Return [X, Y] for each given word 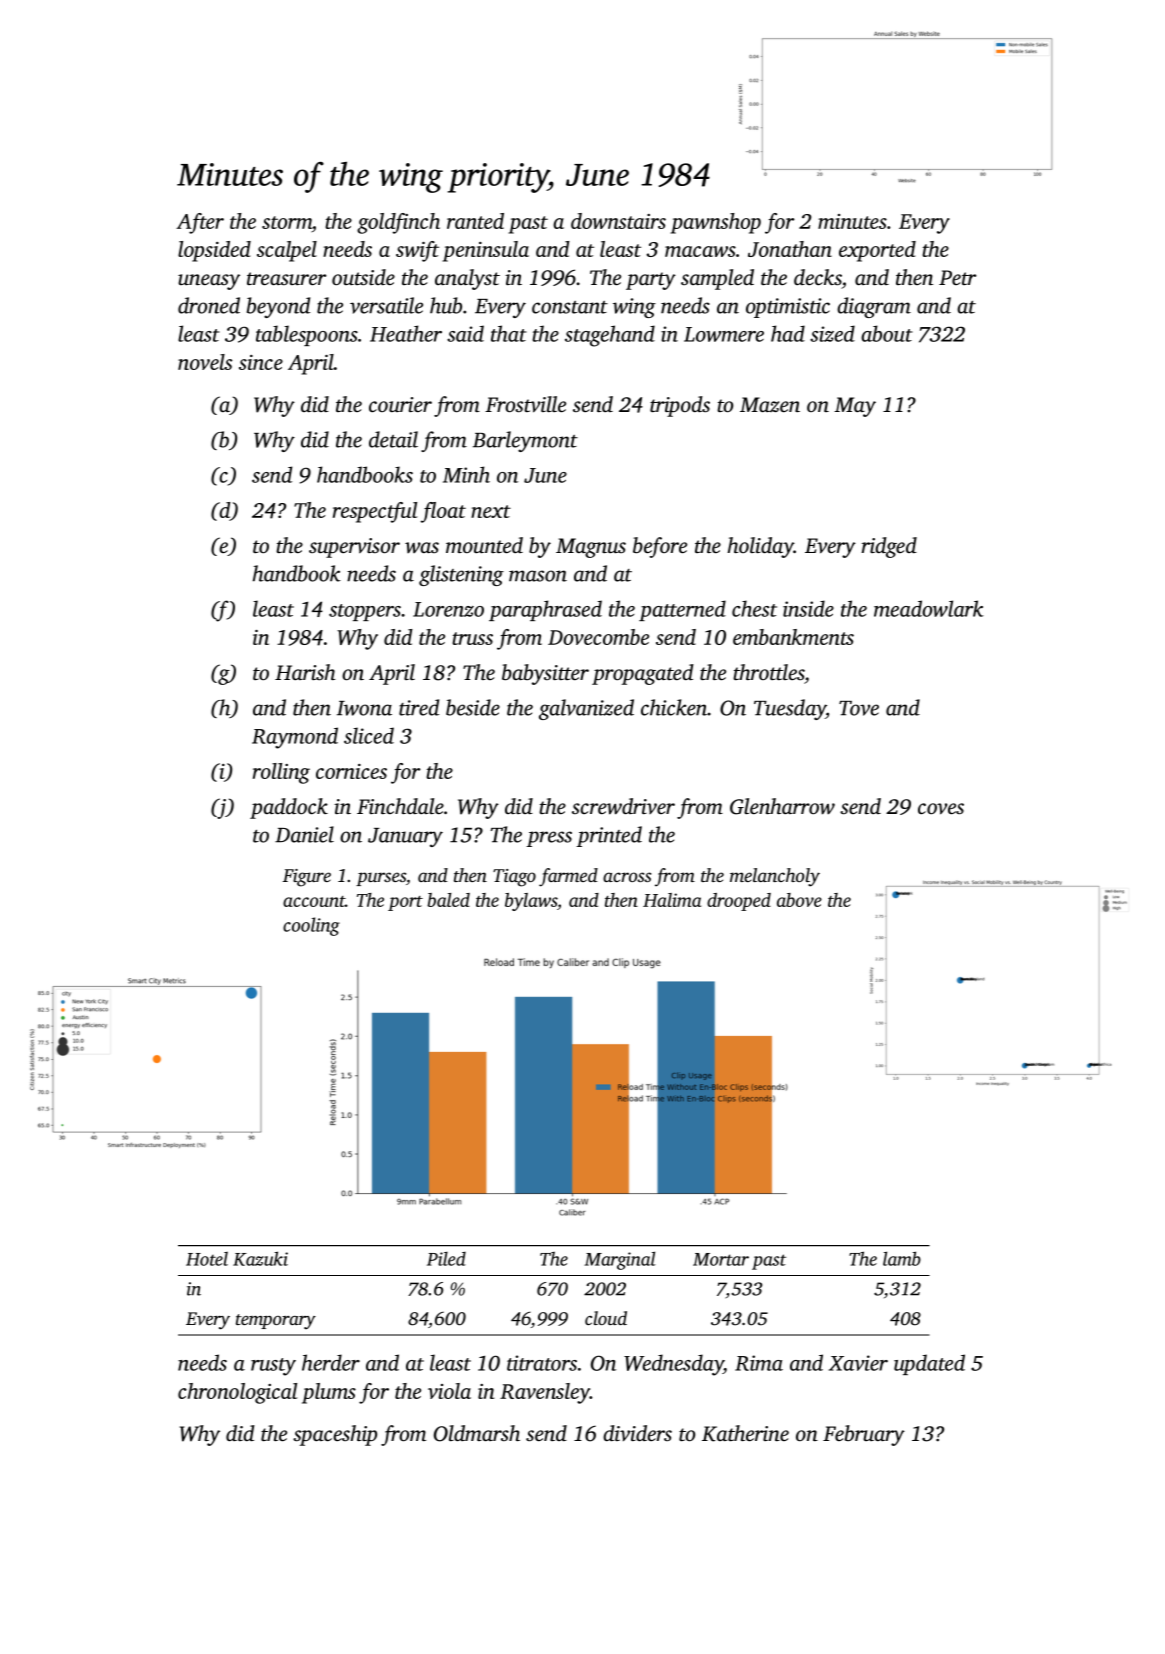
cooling [311, 926]
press [549, 839]
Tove [859, 708]
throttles [769, 672]
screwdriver [623, 806]
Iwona [364, 708]
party [651, 281]
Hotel [207, 1259]
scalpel [287, 251]
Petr [958, 277]
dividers [637, 1433]
